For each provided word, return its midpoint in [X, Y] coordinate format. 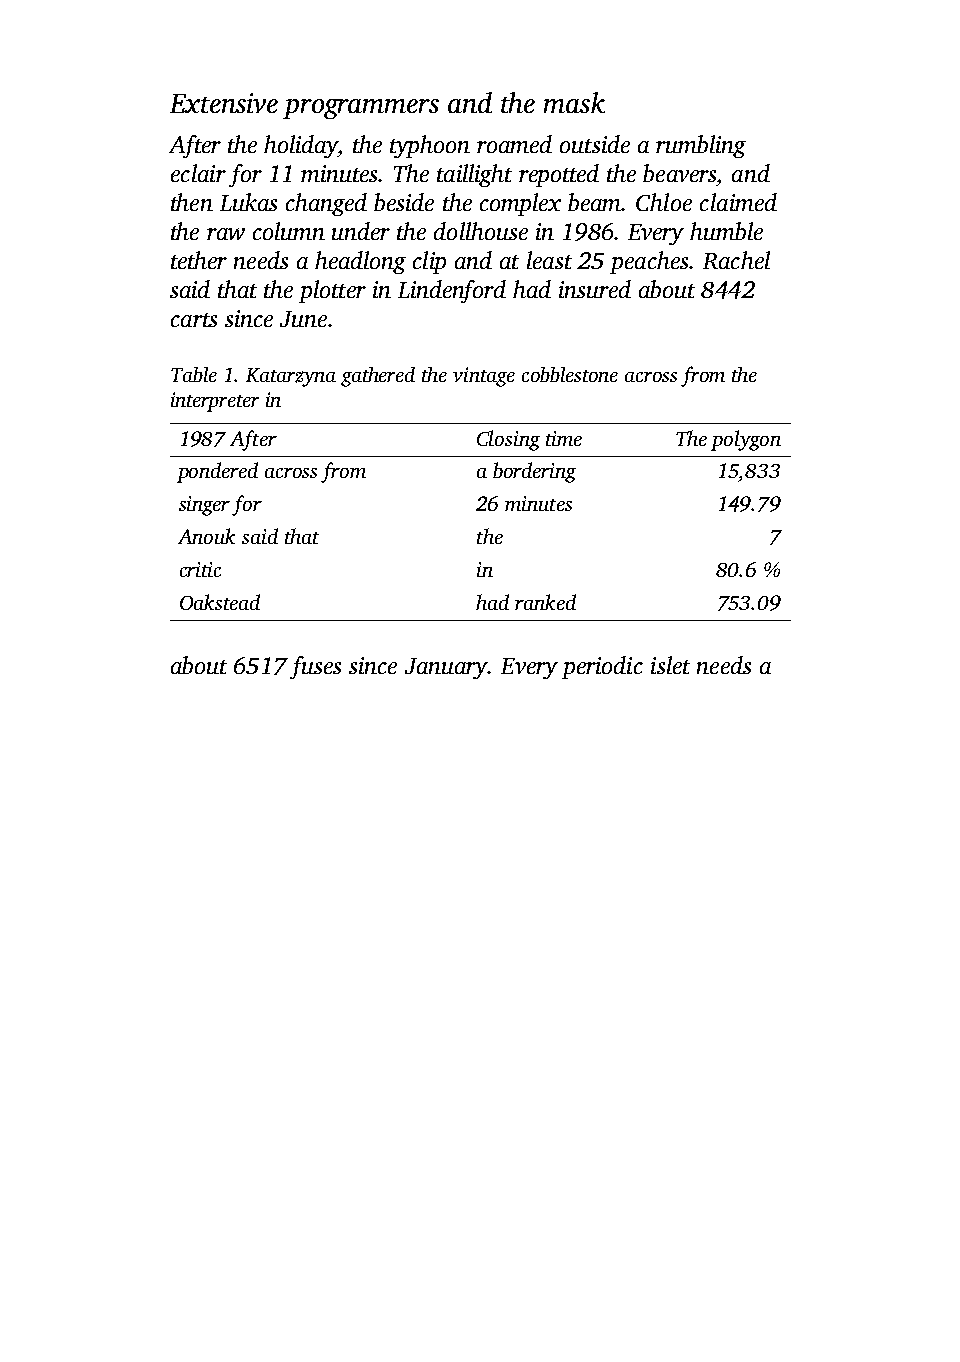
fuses [315, 667]
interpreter [215, 402]
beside [404, 202]
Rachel [736, 260]
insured [595, 289]
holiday [301, 146]
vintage [484, 377]
